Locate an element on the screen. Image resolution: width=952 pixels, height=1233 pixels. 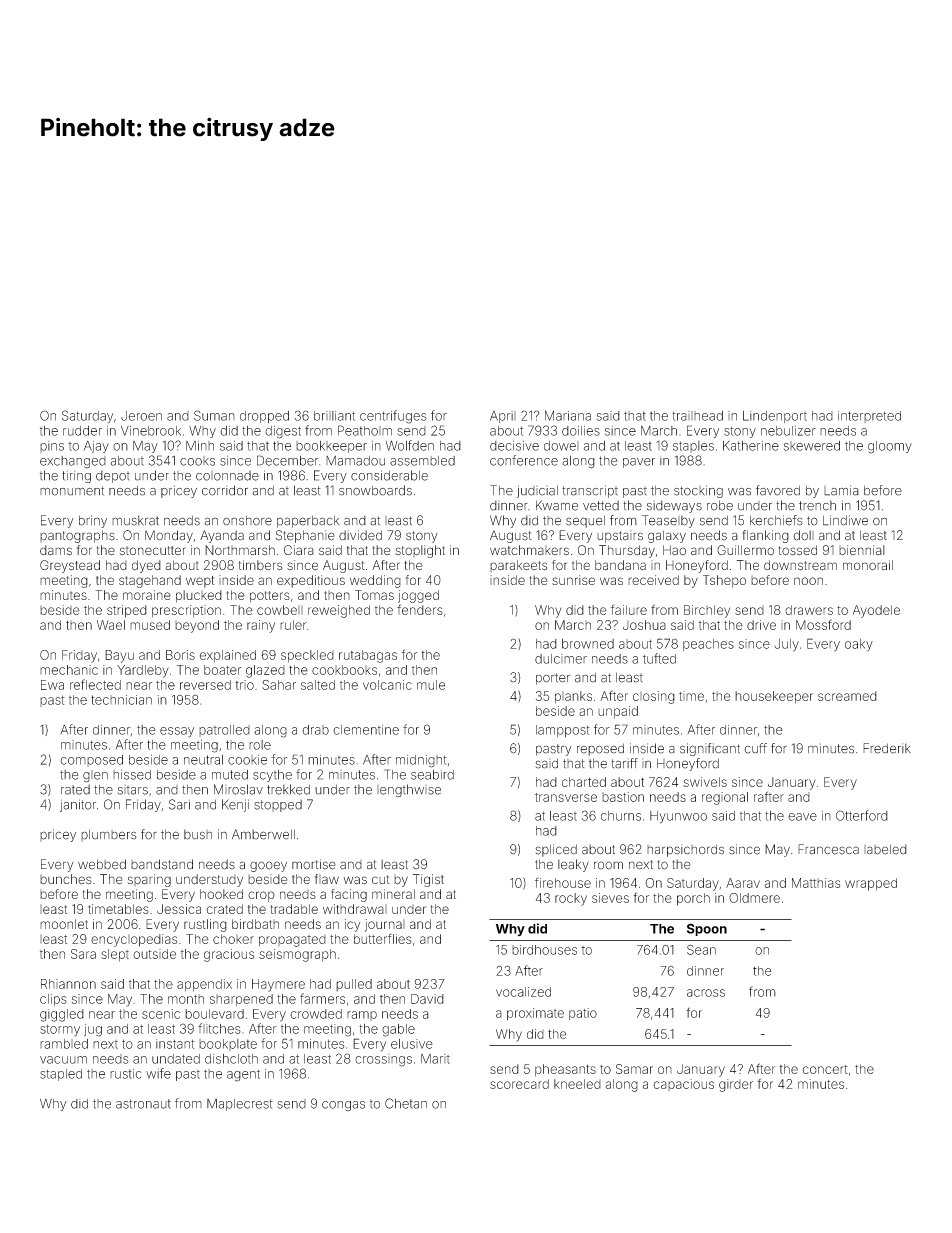
Yardleby is located at coordinates (143, 671).
